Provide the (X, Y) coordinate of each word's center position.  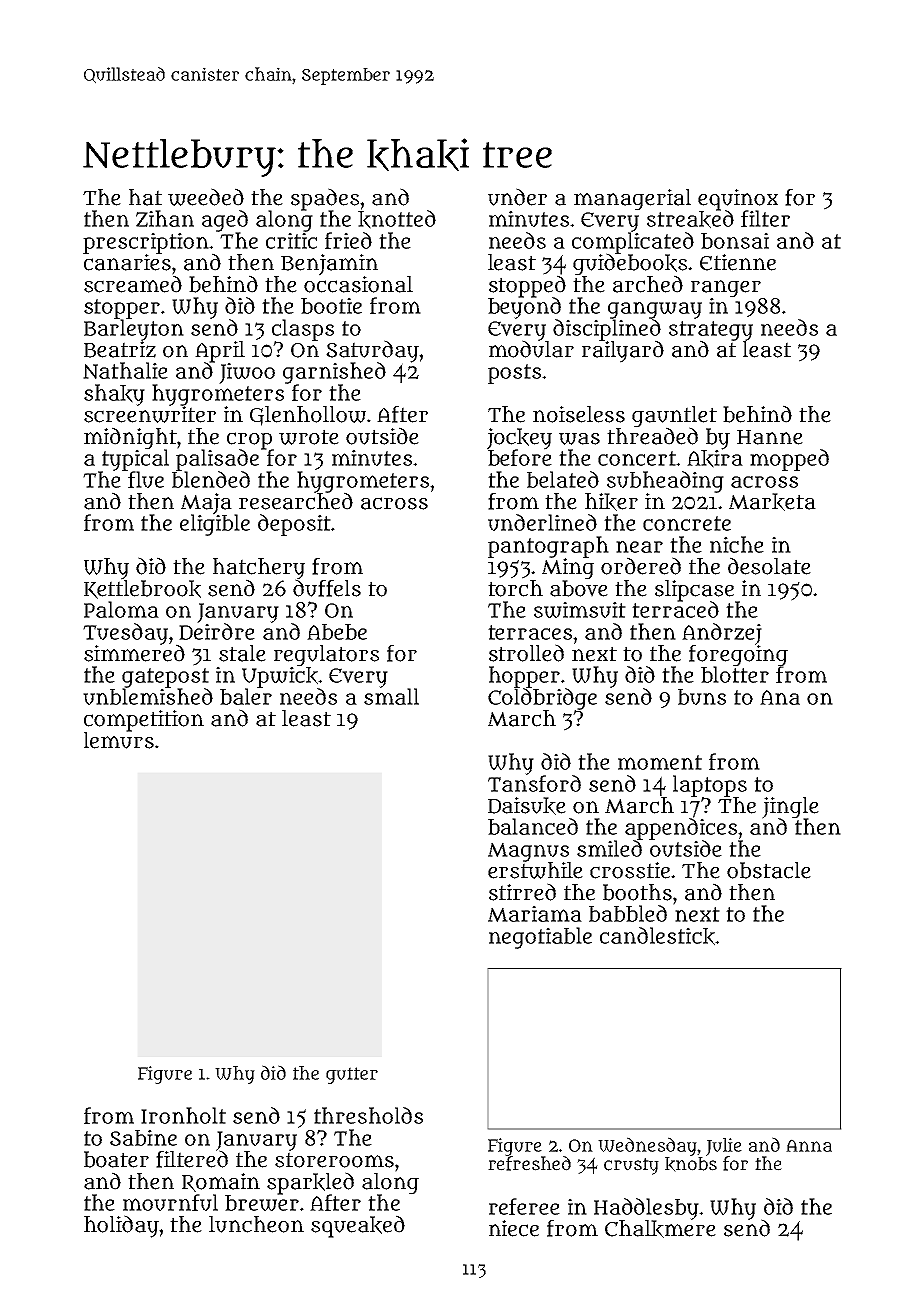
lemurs (119, 740)
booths (637, 892)
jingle (790, 807)
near (639, 546)
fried (348, 240)
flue (146, 479)
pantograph (548, 547)
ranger (726, 288)
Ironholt (183, 1115)
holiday (121, 1226)
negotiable (540, 938)
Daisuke (527, 806)
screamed (133, 284)
